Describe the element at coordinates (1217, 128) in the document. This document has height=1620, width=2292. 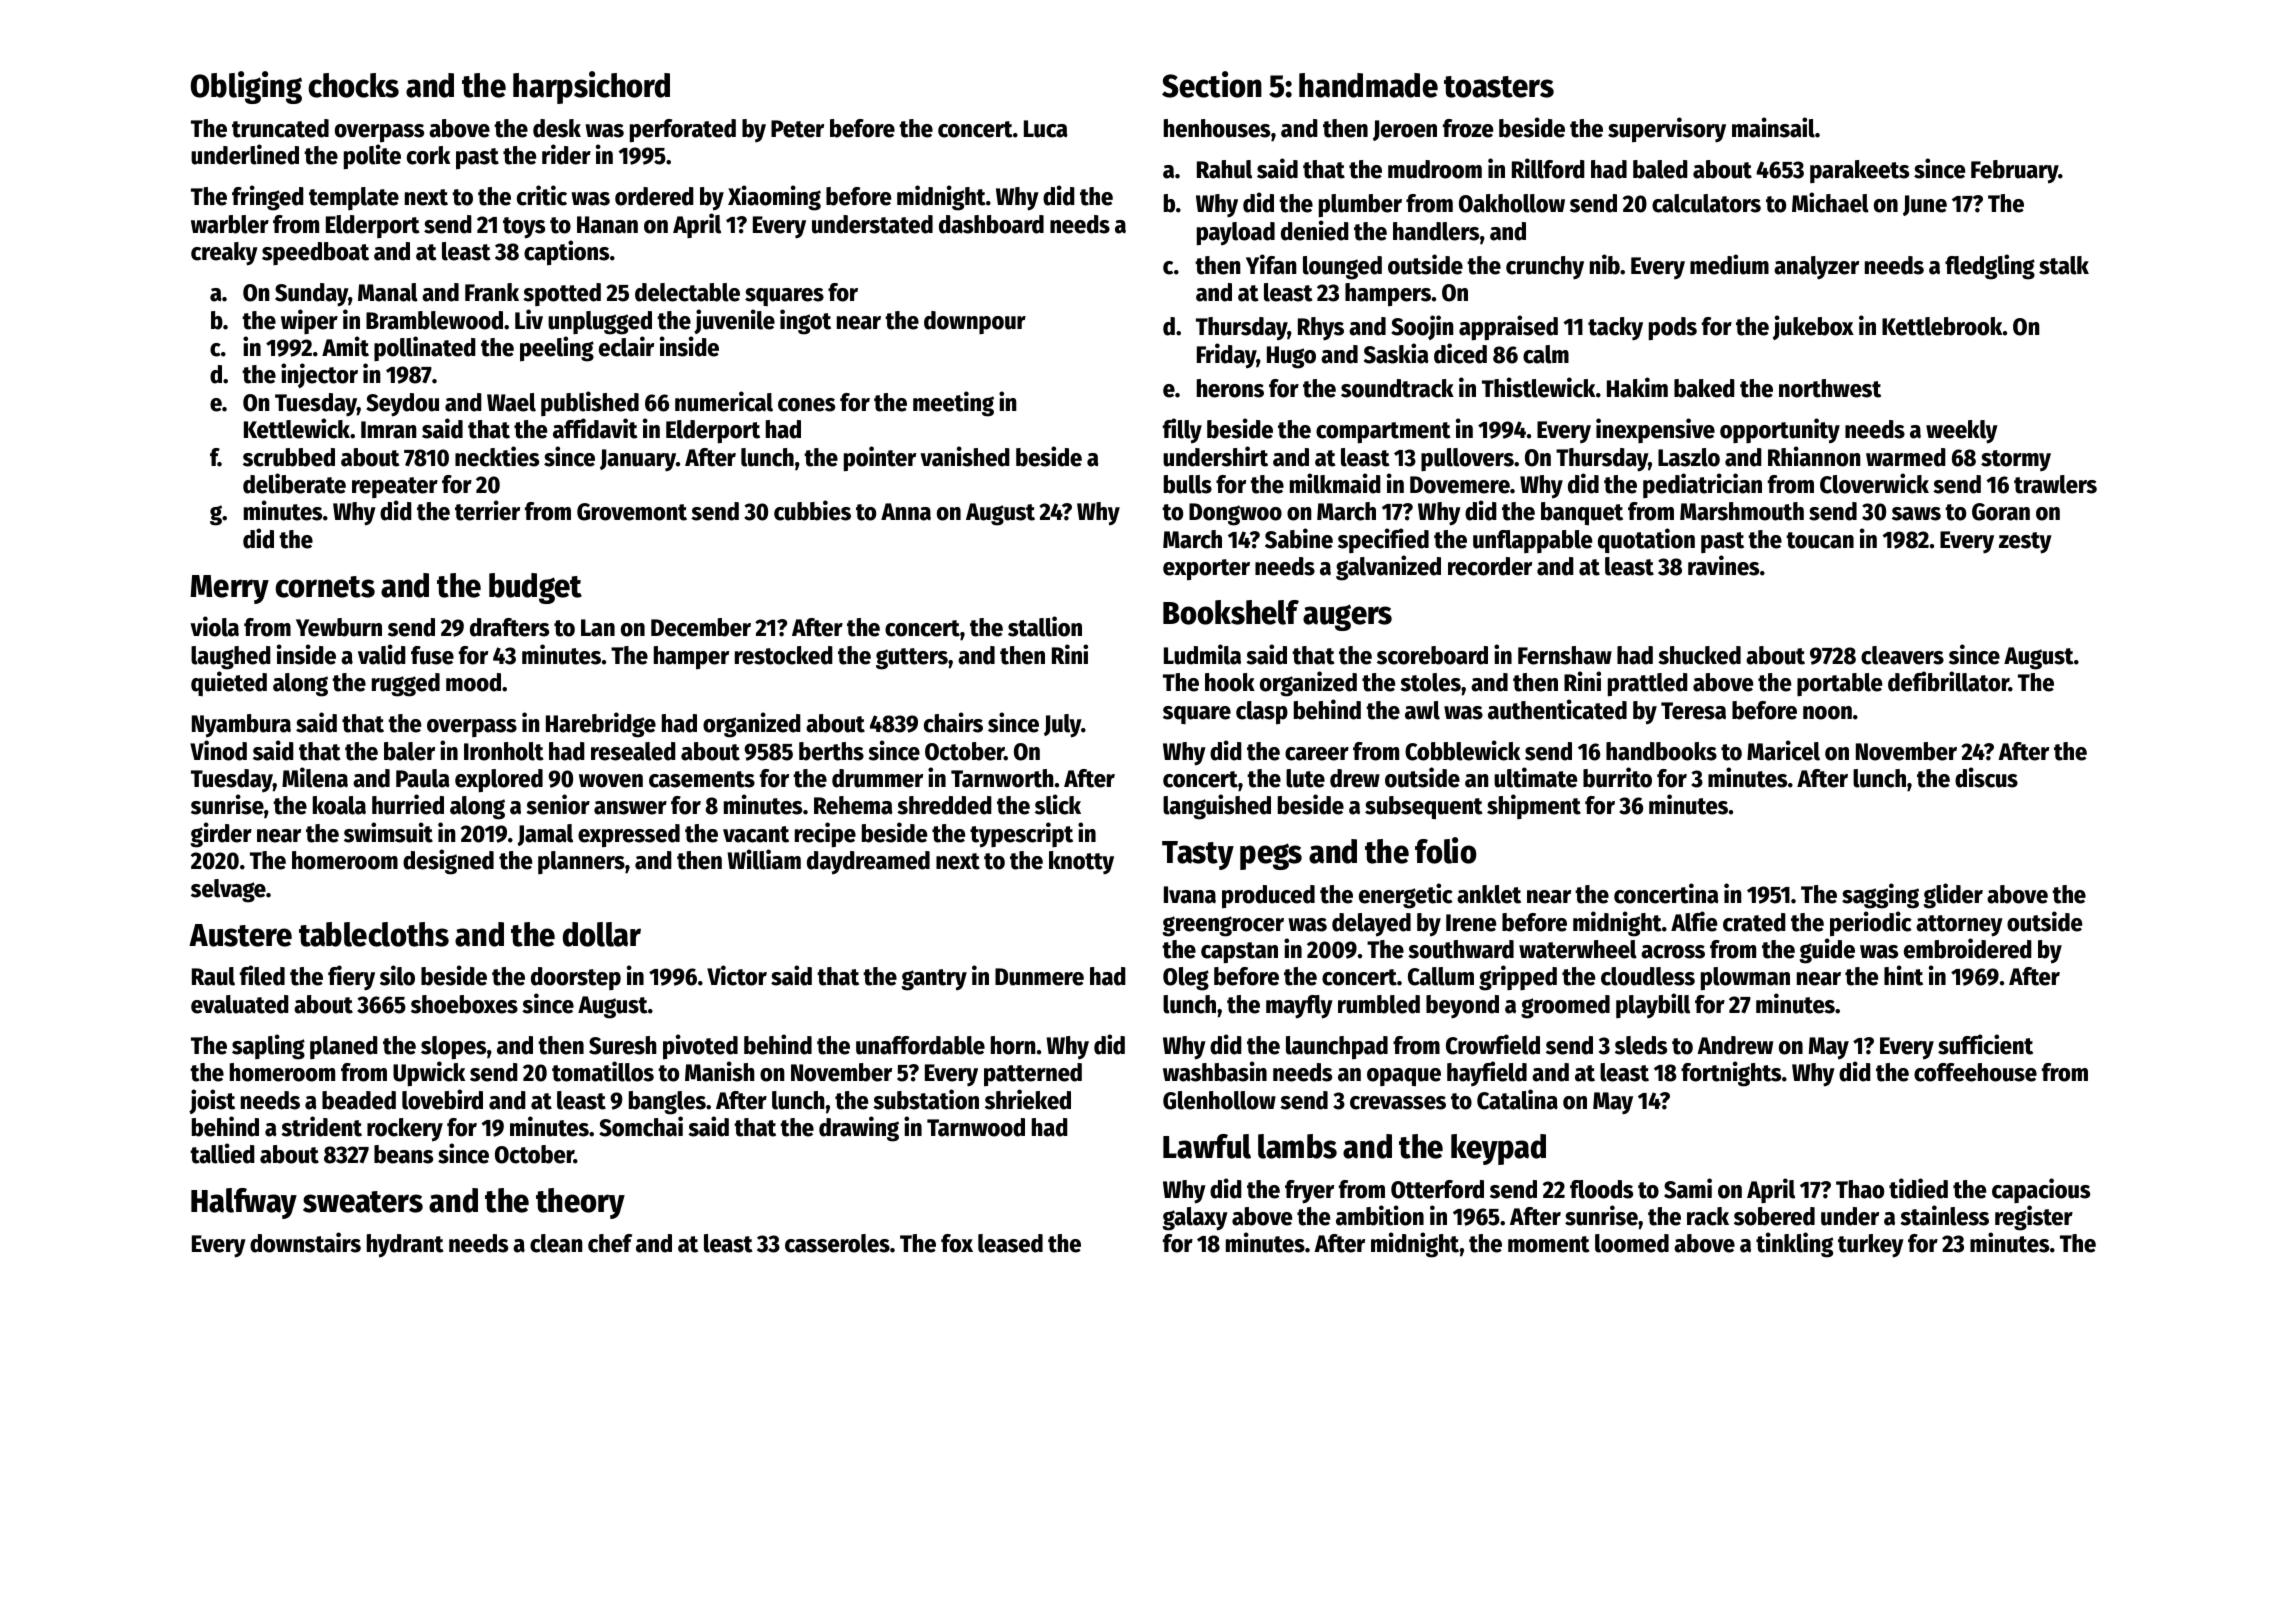
I see `henhouses` at that location.
